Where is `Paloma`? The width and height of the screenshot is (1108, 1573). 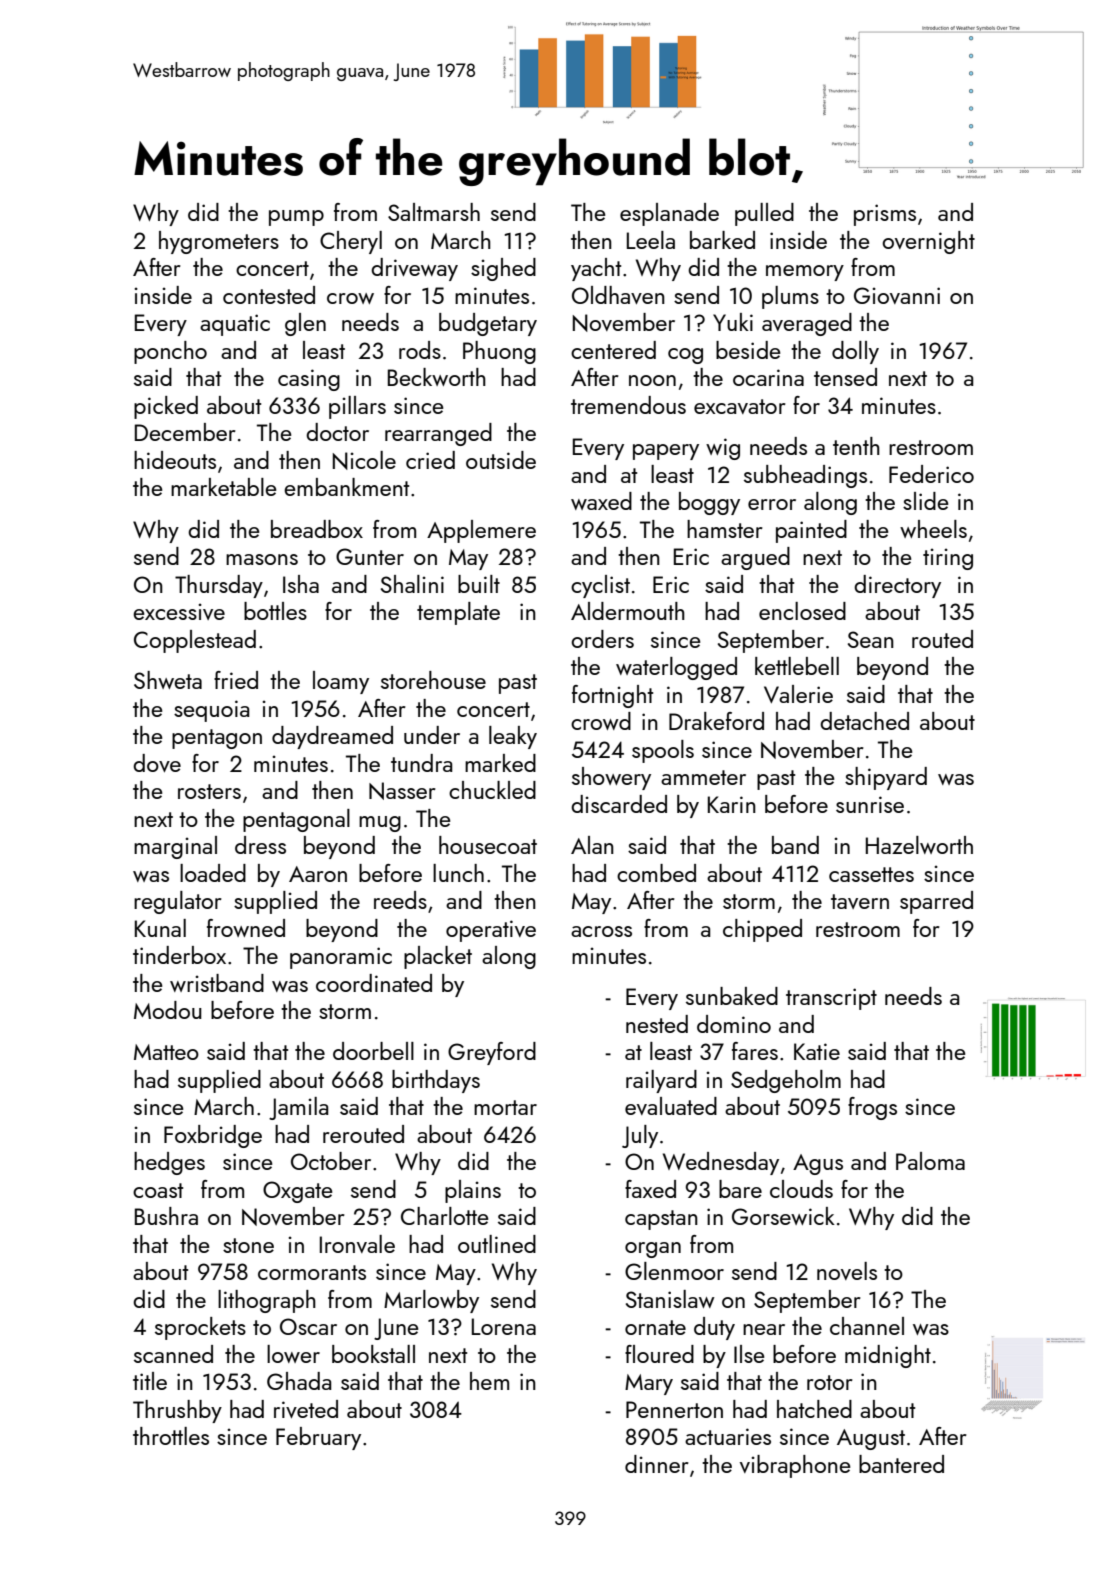
Paloma is located at coordinates (930, 1161).
